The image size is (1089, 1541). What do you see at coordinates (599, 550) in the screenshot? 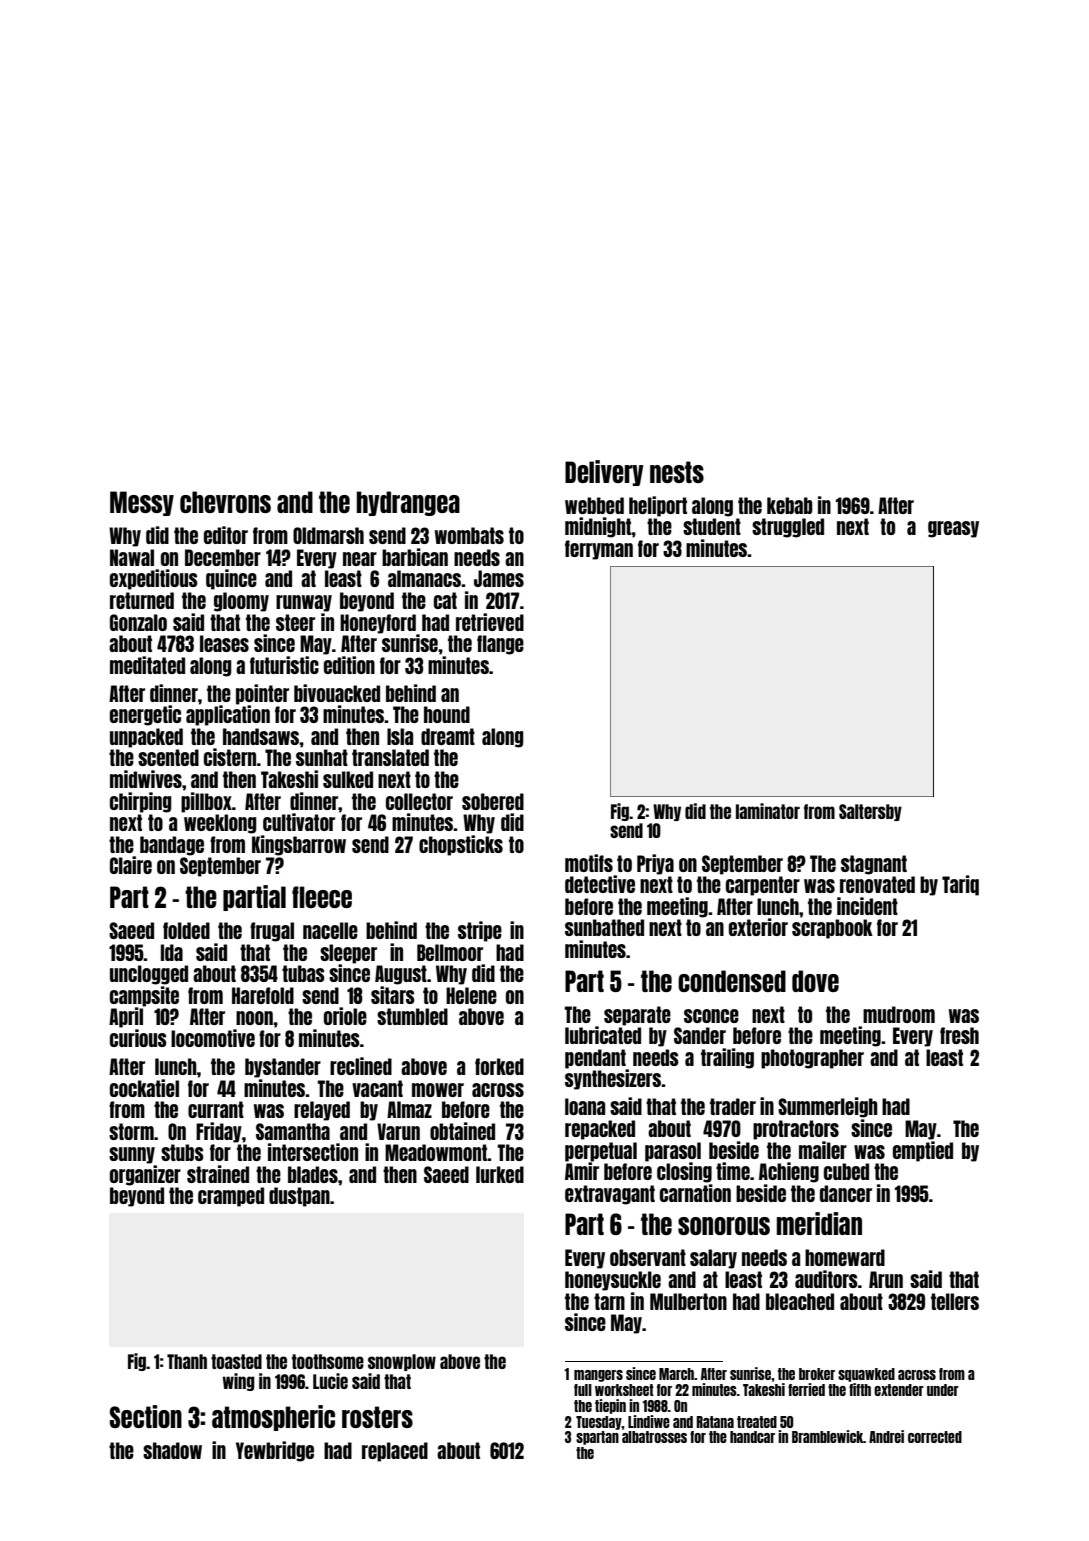
I see `ferryman` at bounding box center [599, 550].
